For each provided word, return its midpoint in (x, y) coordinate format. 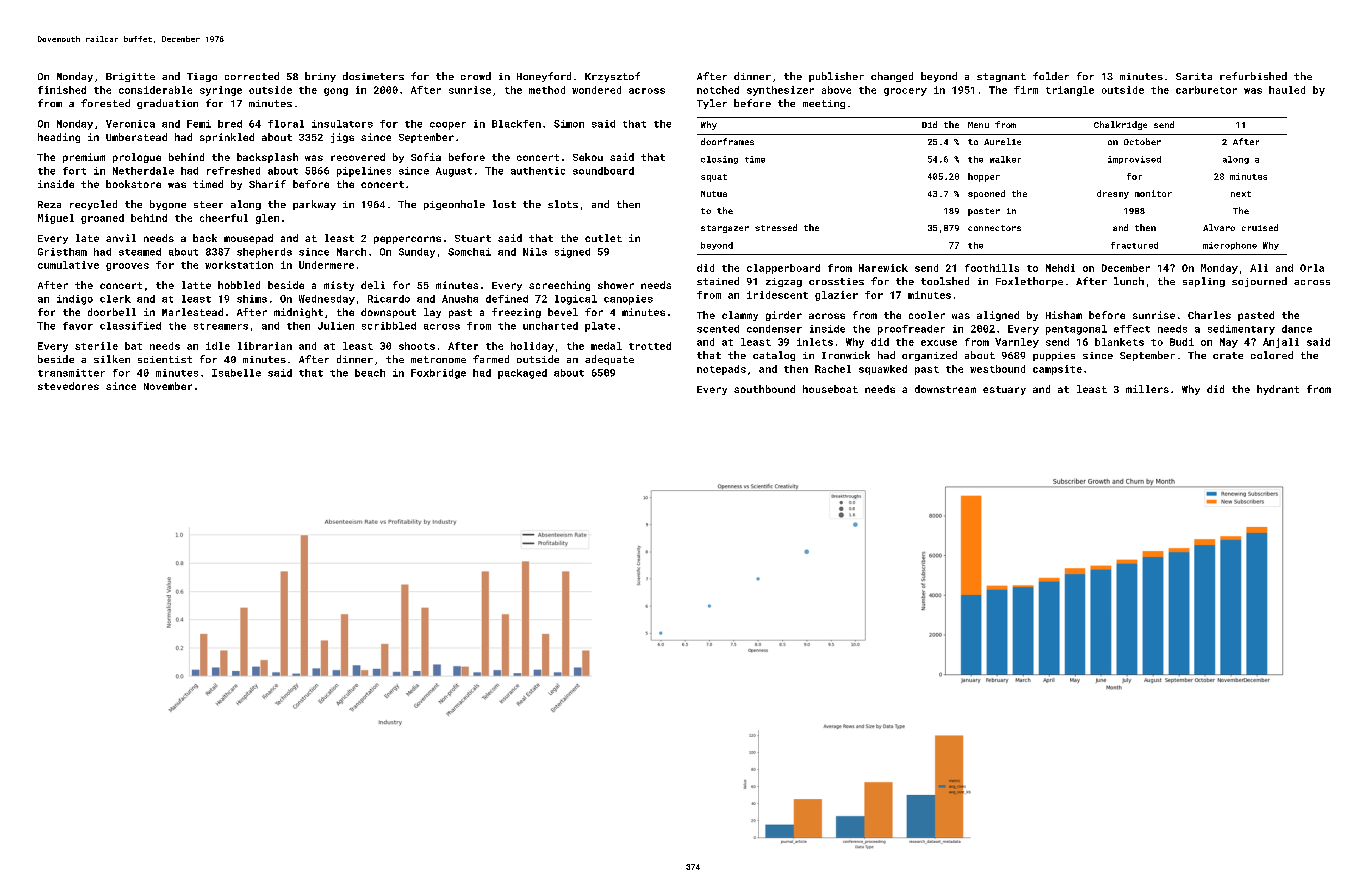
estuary (1004, 390)
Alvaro (1219, 227)
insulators (342, 124)
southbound (764, 389)
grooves (127, 267)
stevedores (68, 386)
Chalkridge (1120, 125)
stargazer (725, 229)
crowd (476, 76)
